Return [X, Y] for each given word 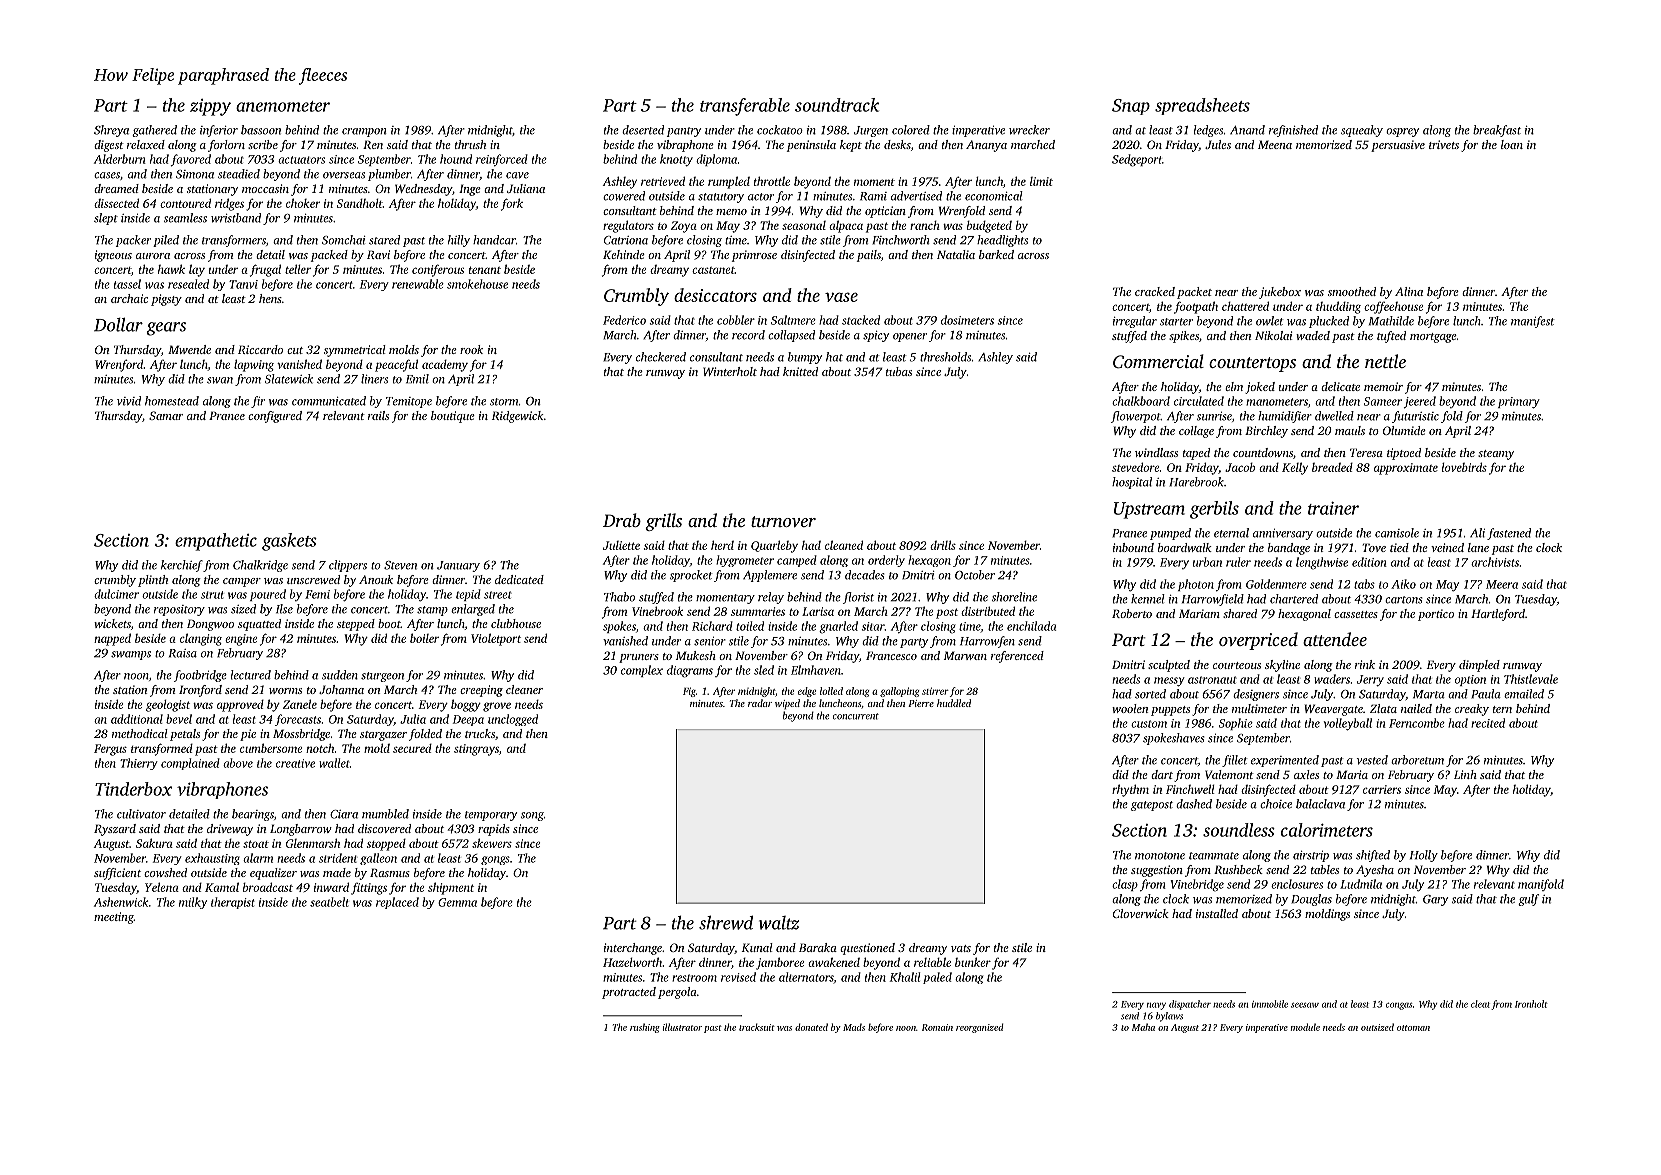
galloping [900, 692]
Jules [1218, 144]
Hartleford [1498, 615]
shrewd [726, 922]
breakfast [1497, 131]
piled [166, 241]
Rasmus [390, 872]
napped [112, 639]
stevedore [1135, 467]
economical [994, 196]
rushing [645, 1028]
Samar [166, 415]
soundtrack [837, 105]
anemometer [283, 106]
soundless [1239, 830]
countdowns [1263, 452]
